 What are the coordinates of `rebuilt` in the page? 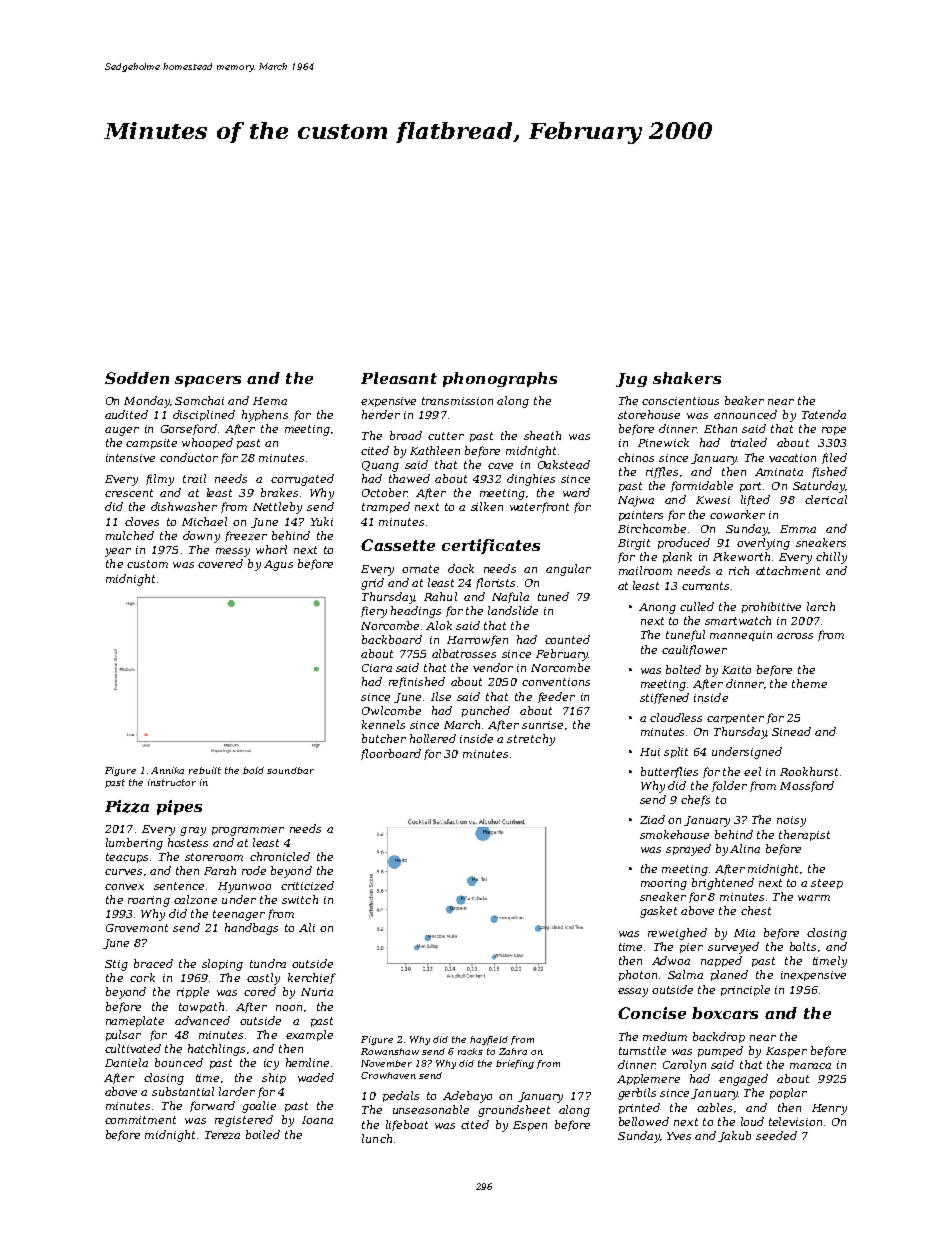 It's located at (205, 770).
